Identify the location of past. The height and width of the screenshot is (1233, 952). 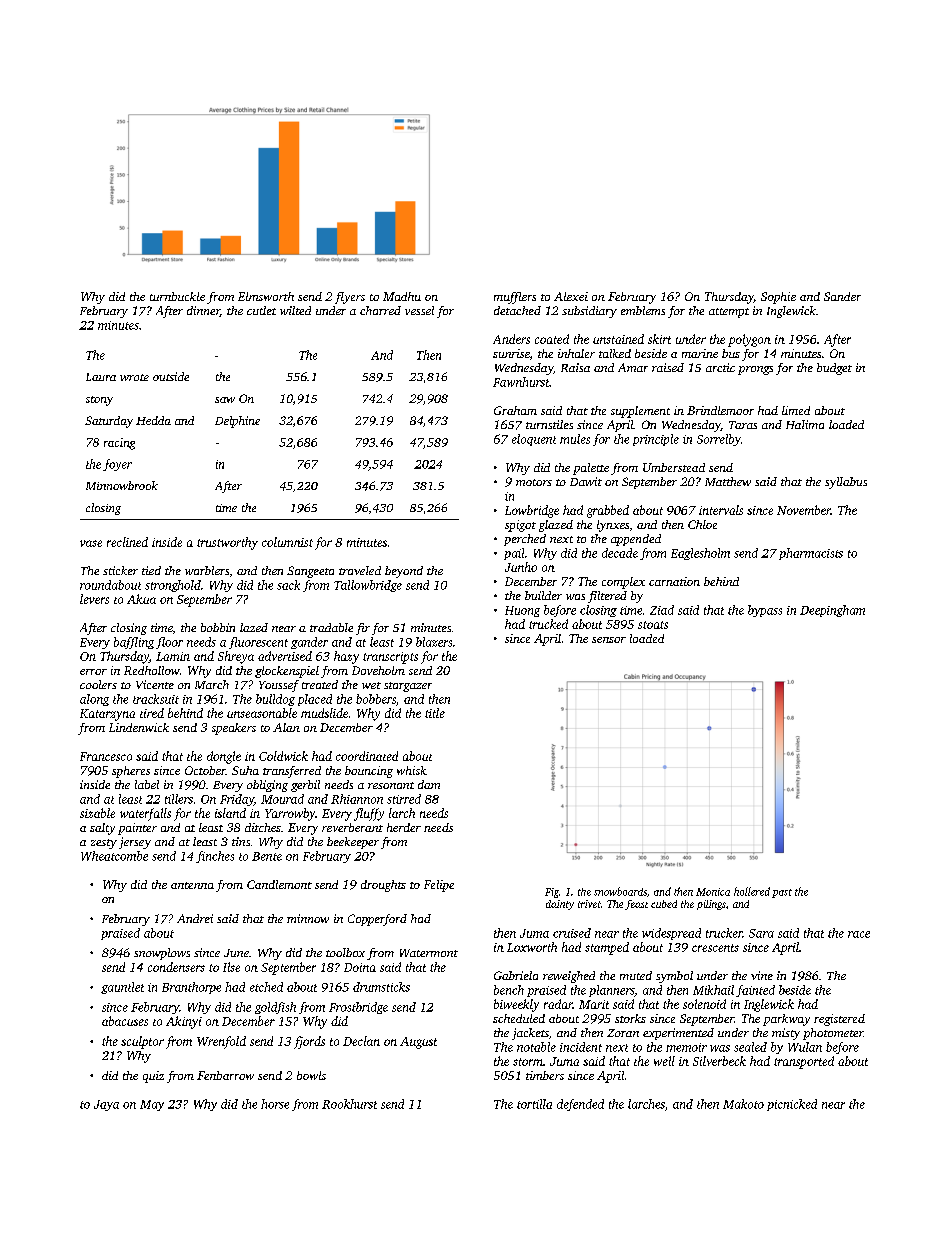
(782, 893).
